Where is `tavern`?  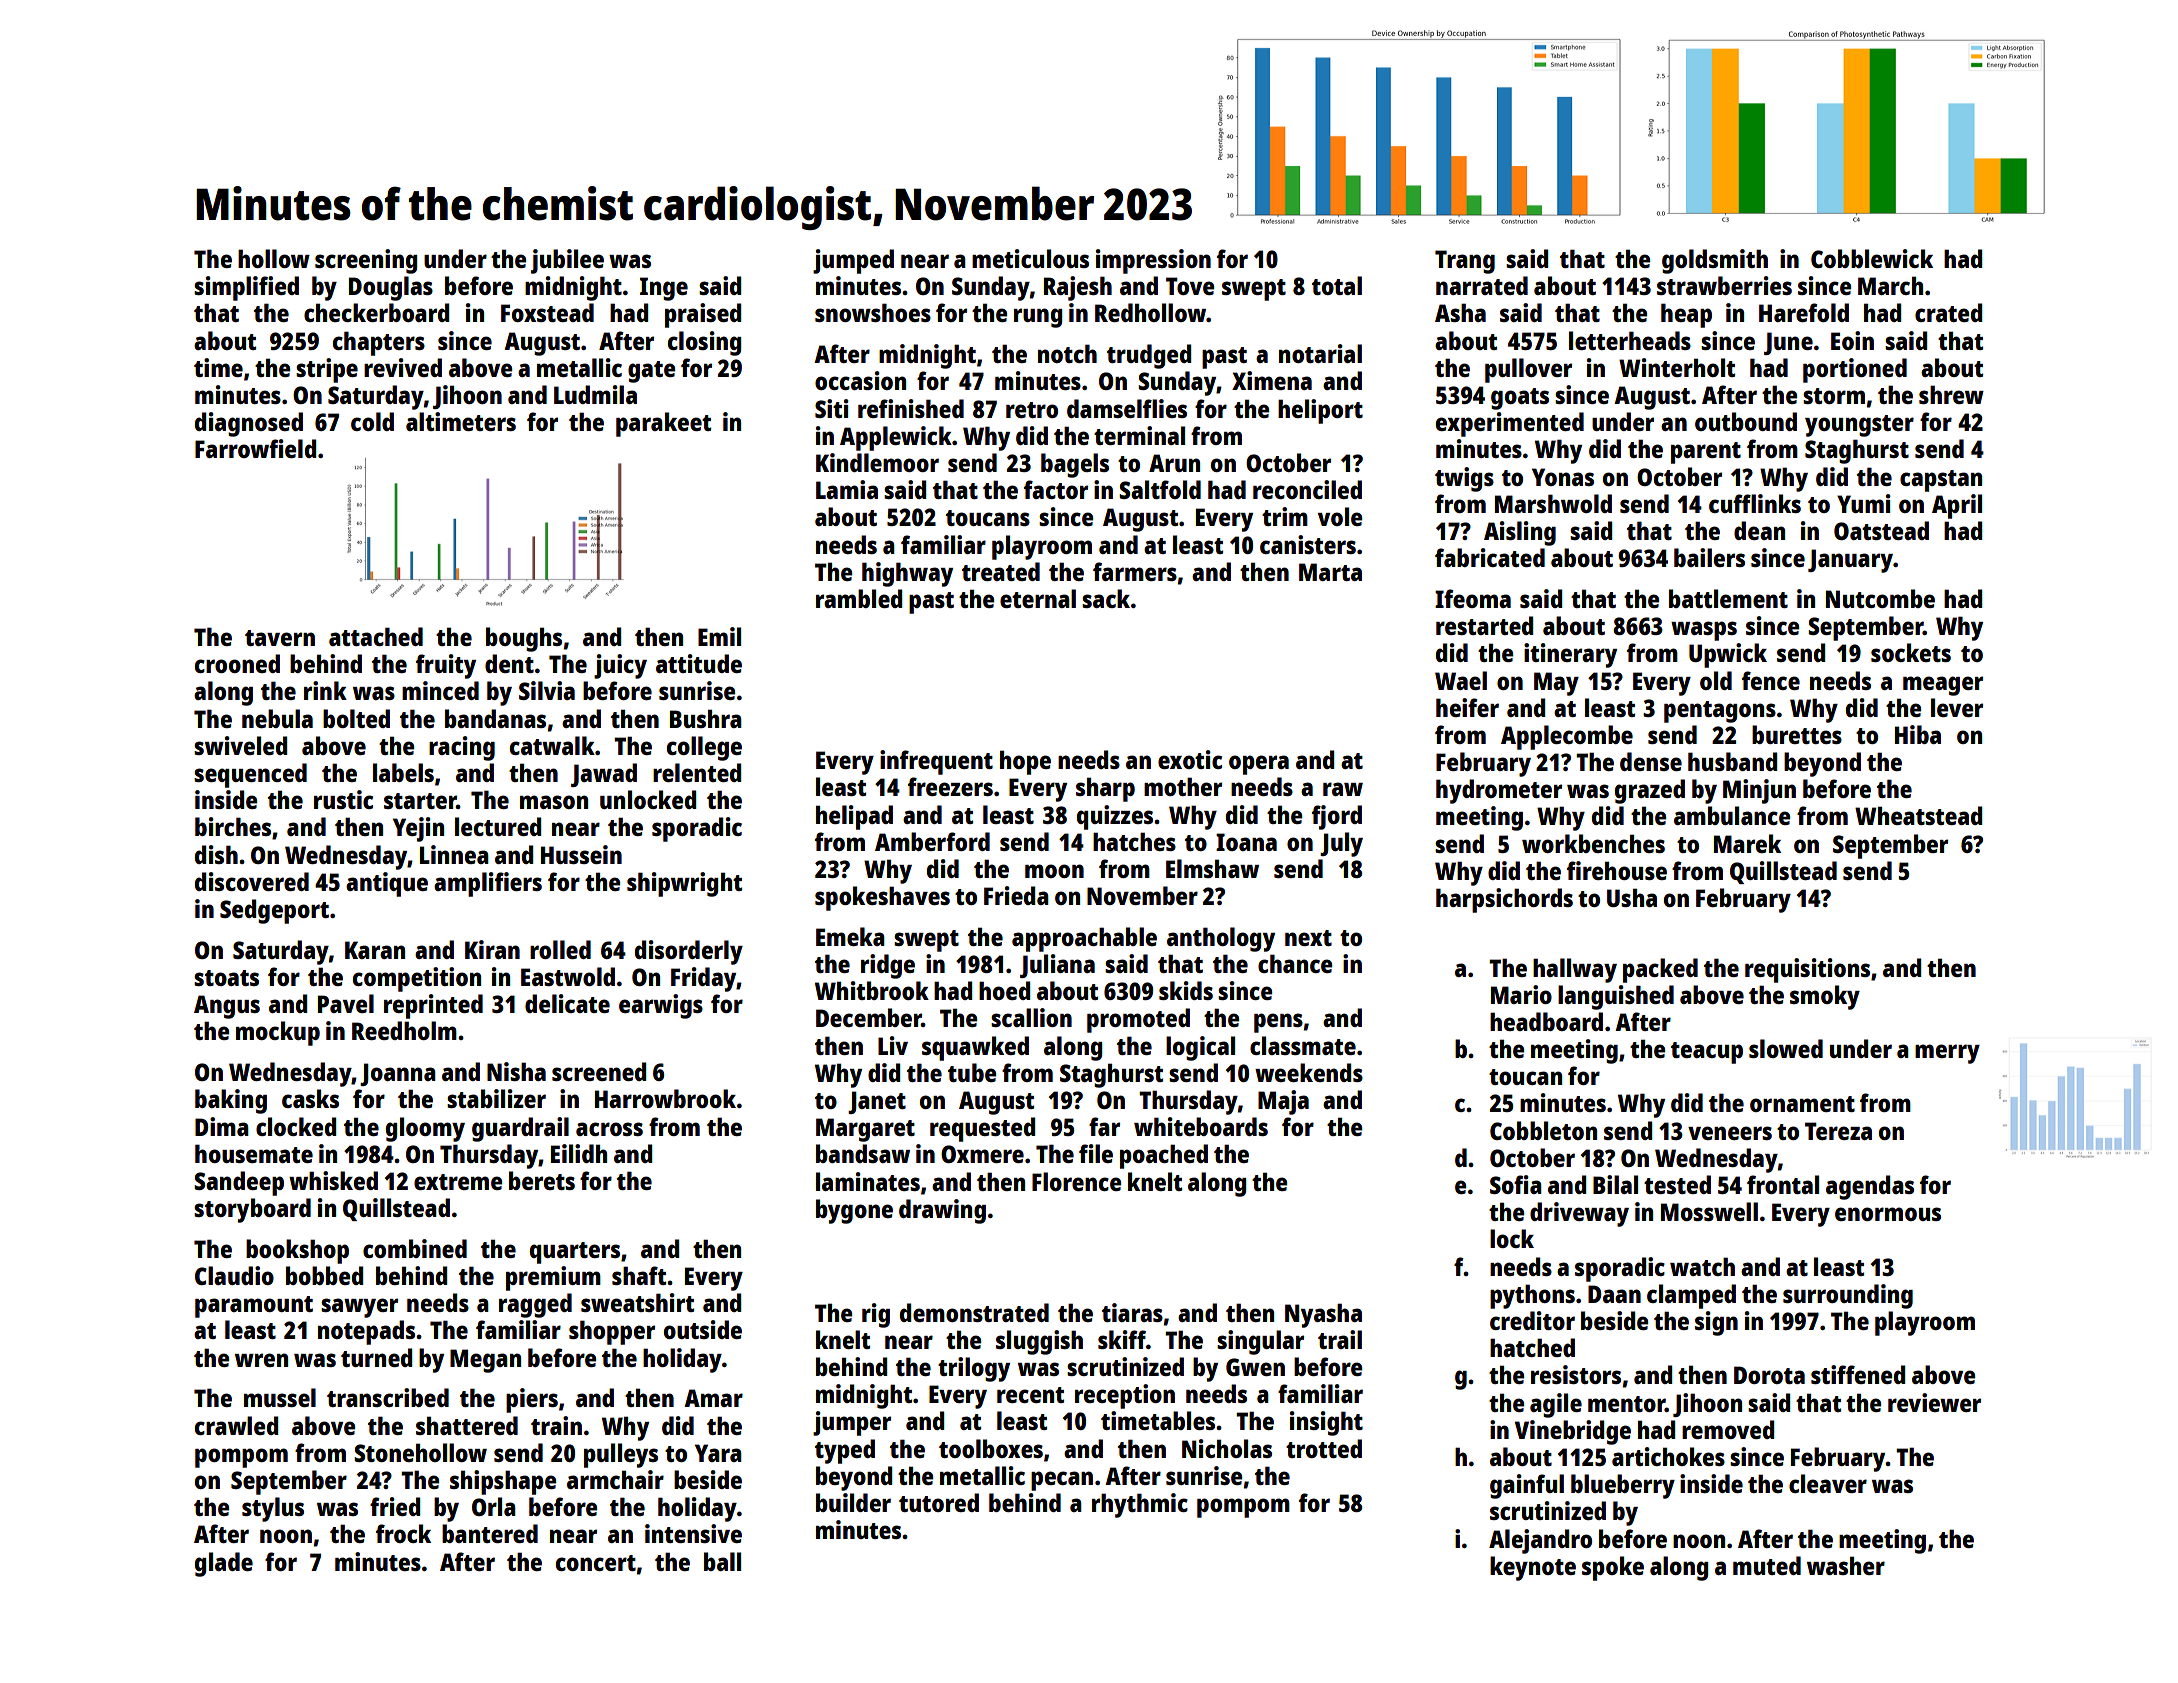
tavern is located at coordinates (280, 638).
